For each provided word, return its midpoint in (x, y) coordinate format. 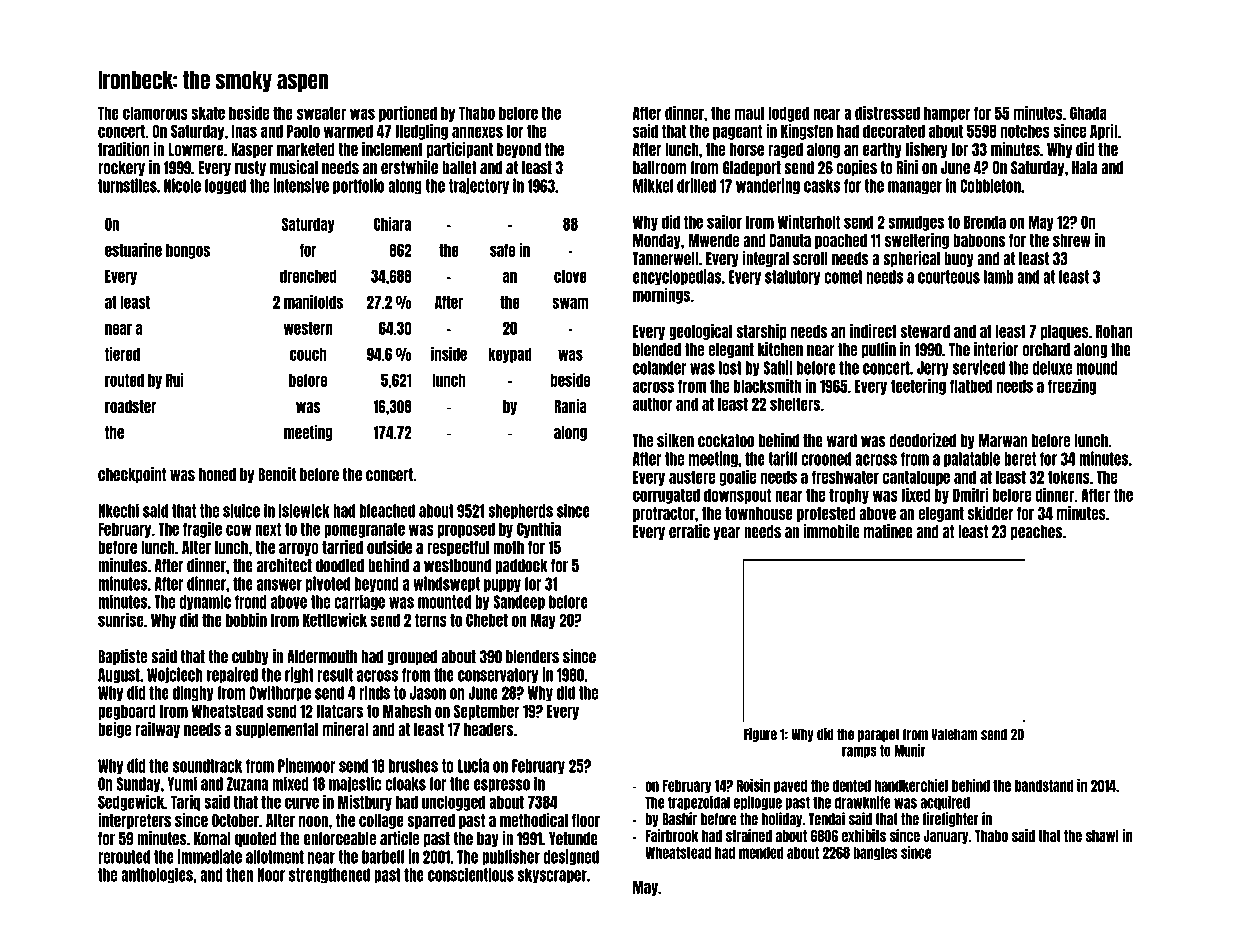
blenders (532, 657)
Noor (271, 875)
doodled (340, 566)
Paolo (303, 131)
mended (761, 853)
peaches (1036, 532)
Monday (657, 241)
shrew (1072, 240)
